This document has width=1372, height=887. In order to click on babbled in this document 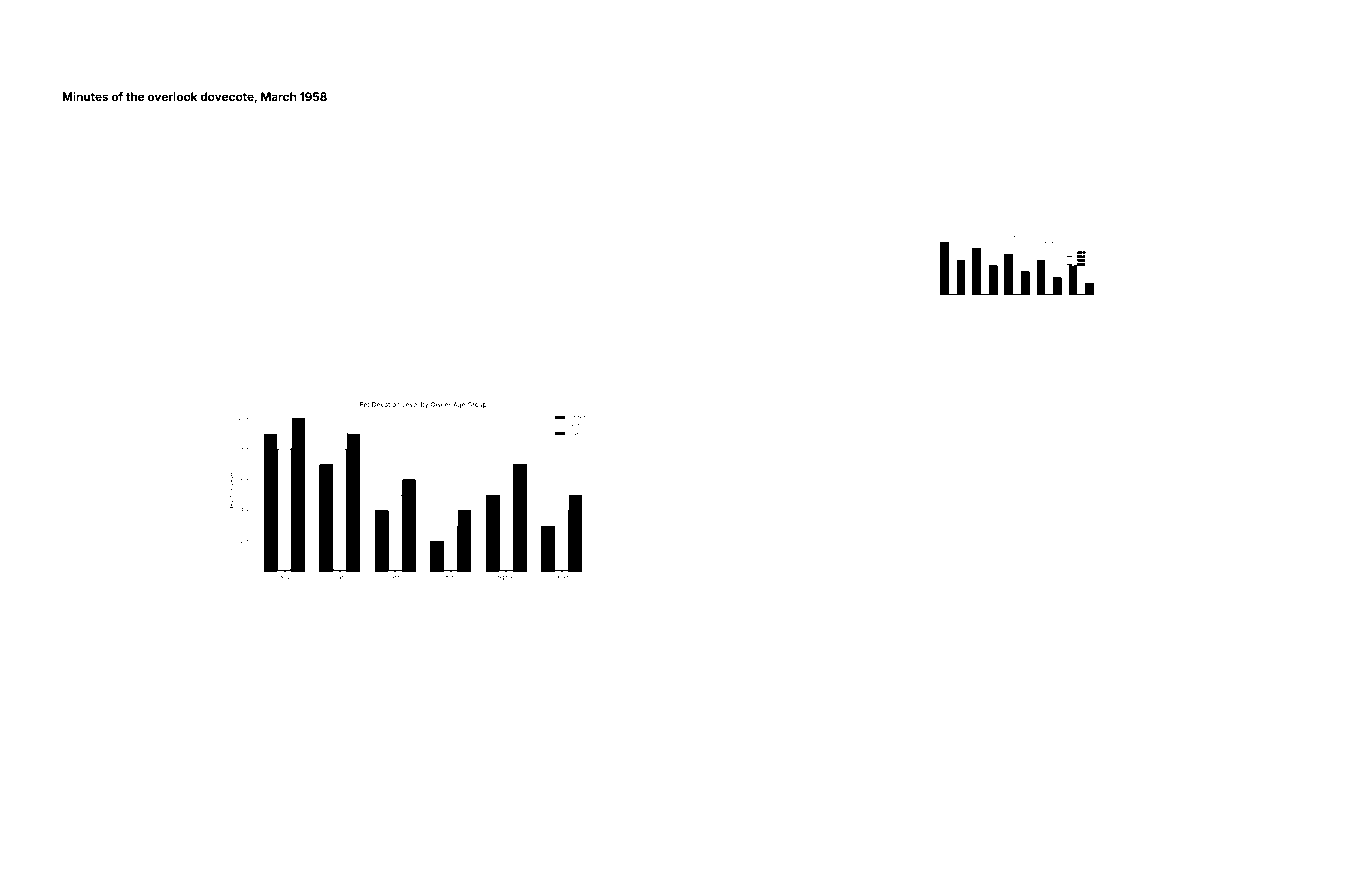, I will do `click(179, 233)`.
